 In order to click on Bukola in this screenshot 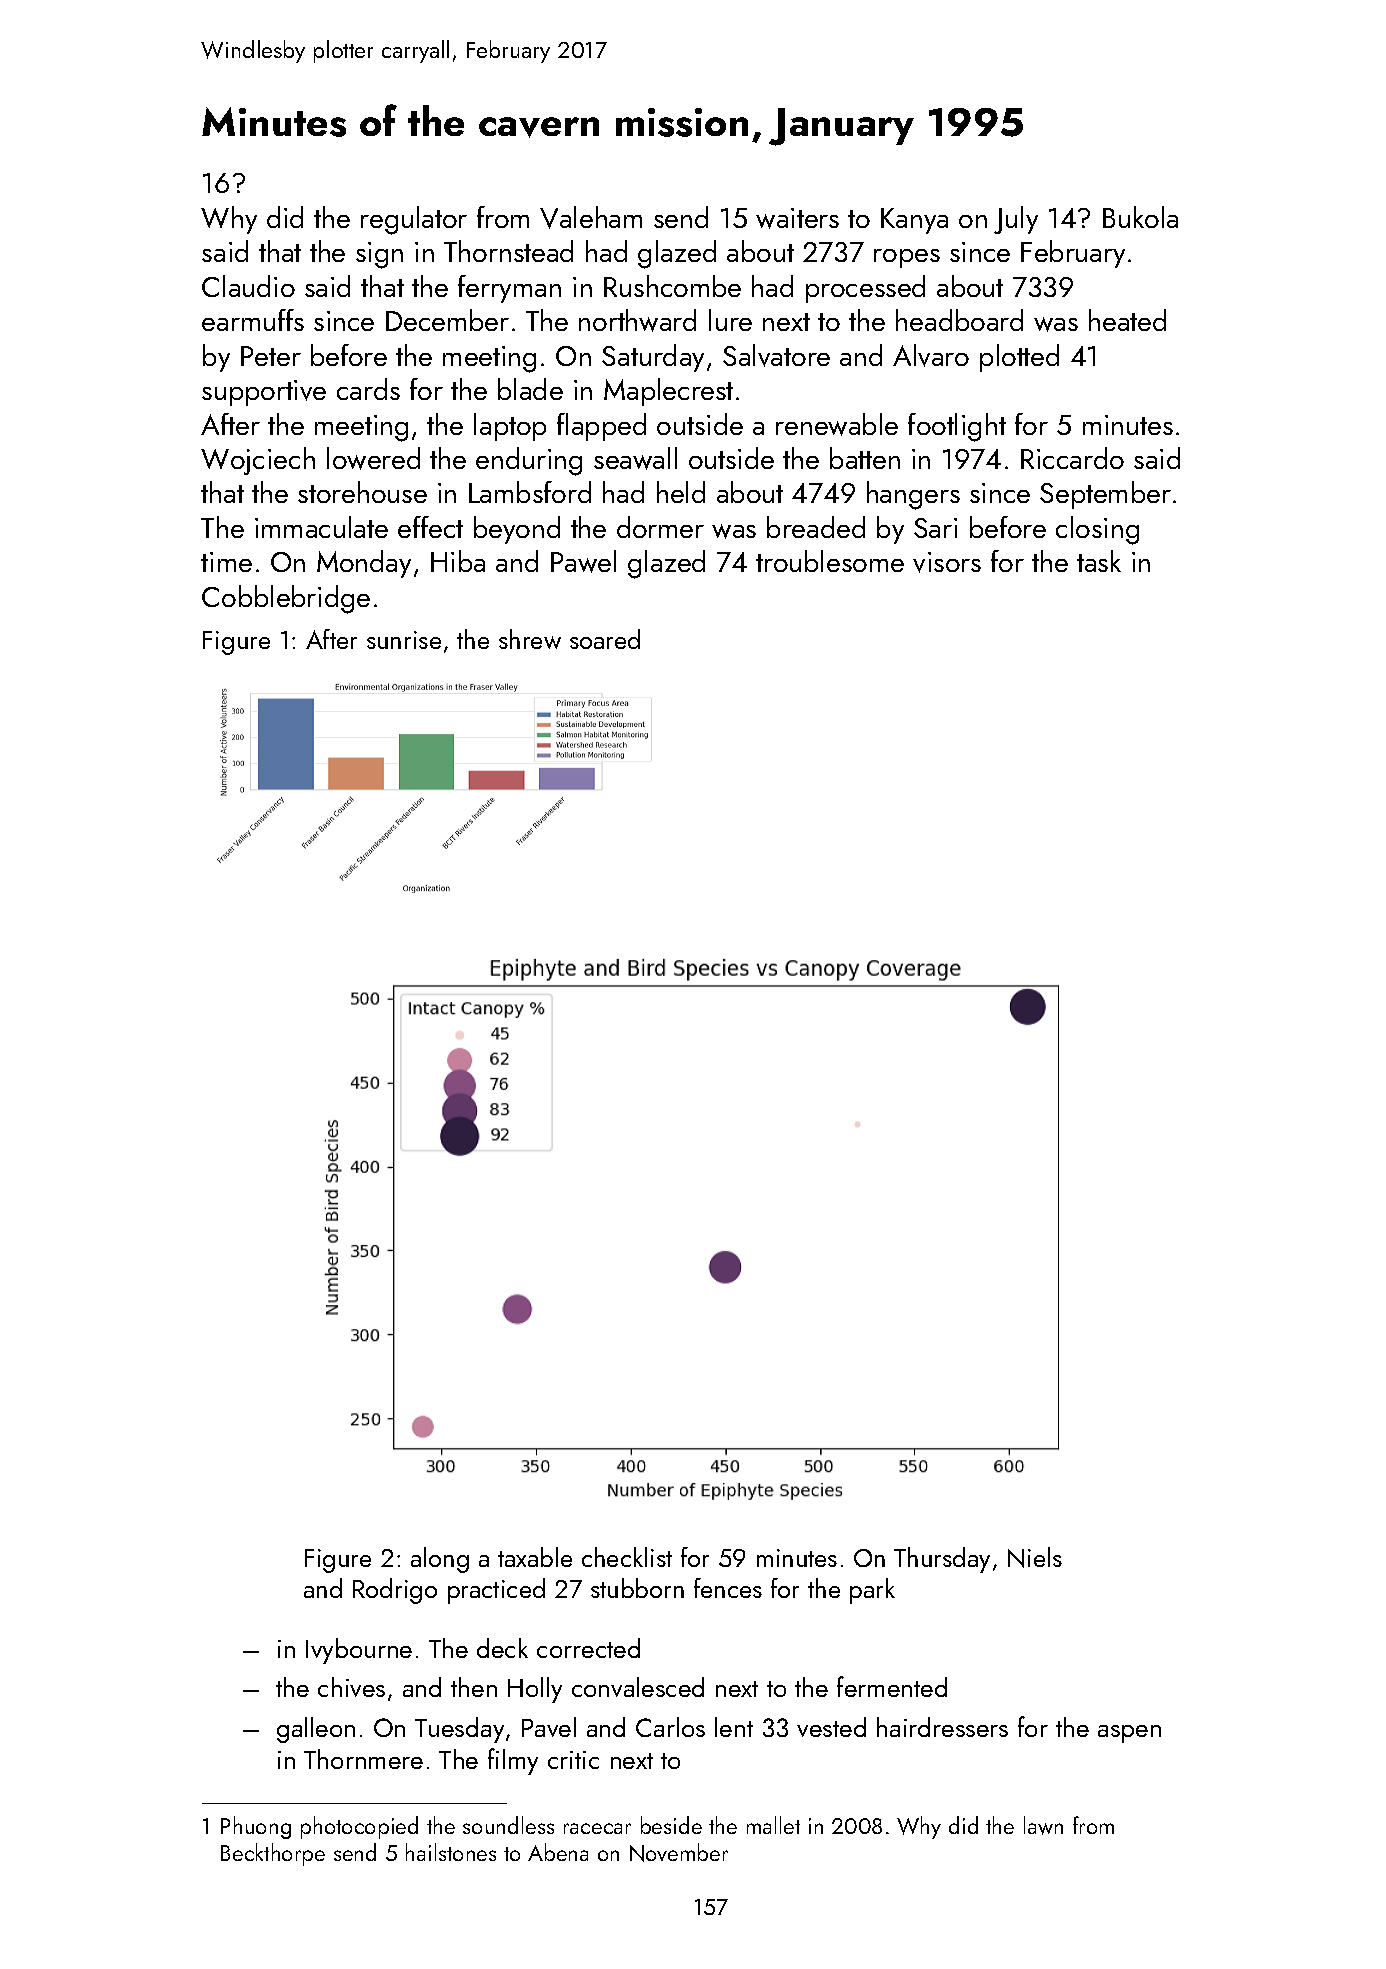, I will do `click(1140, 217)`.
